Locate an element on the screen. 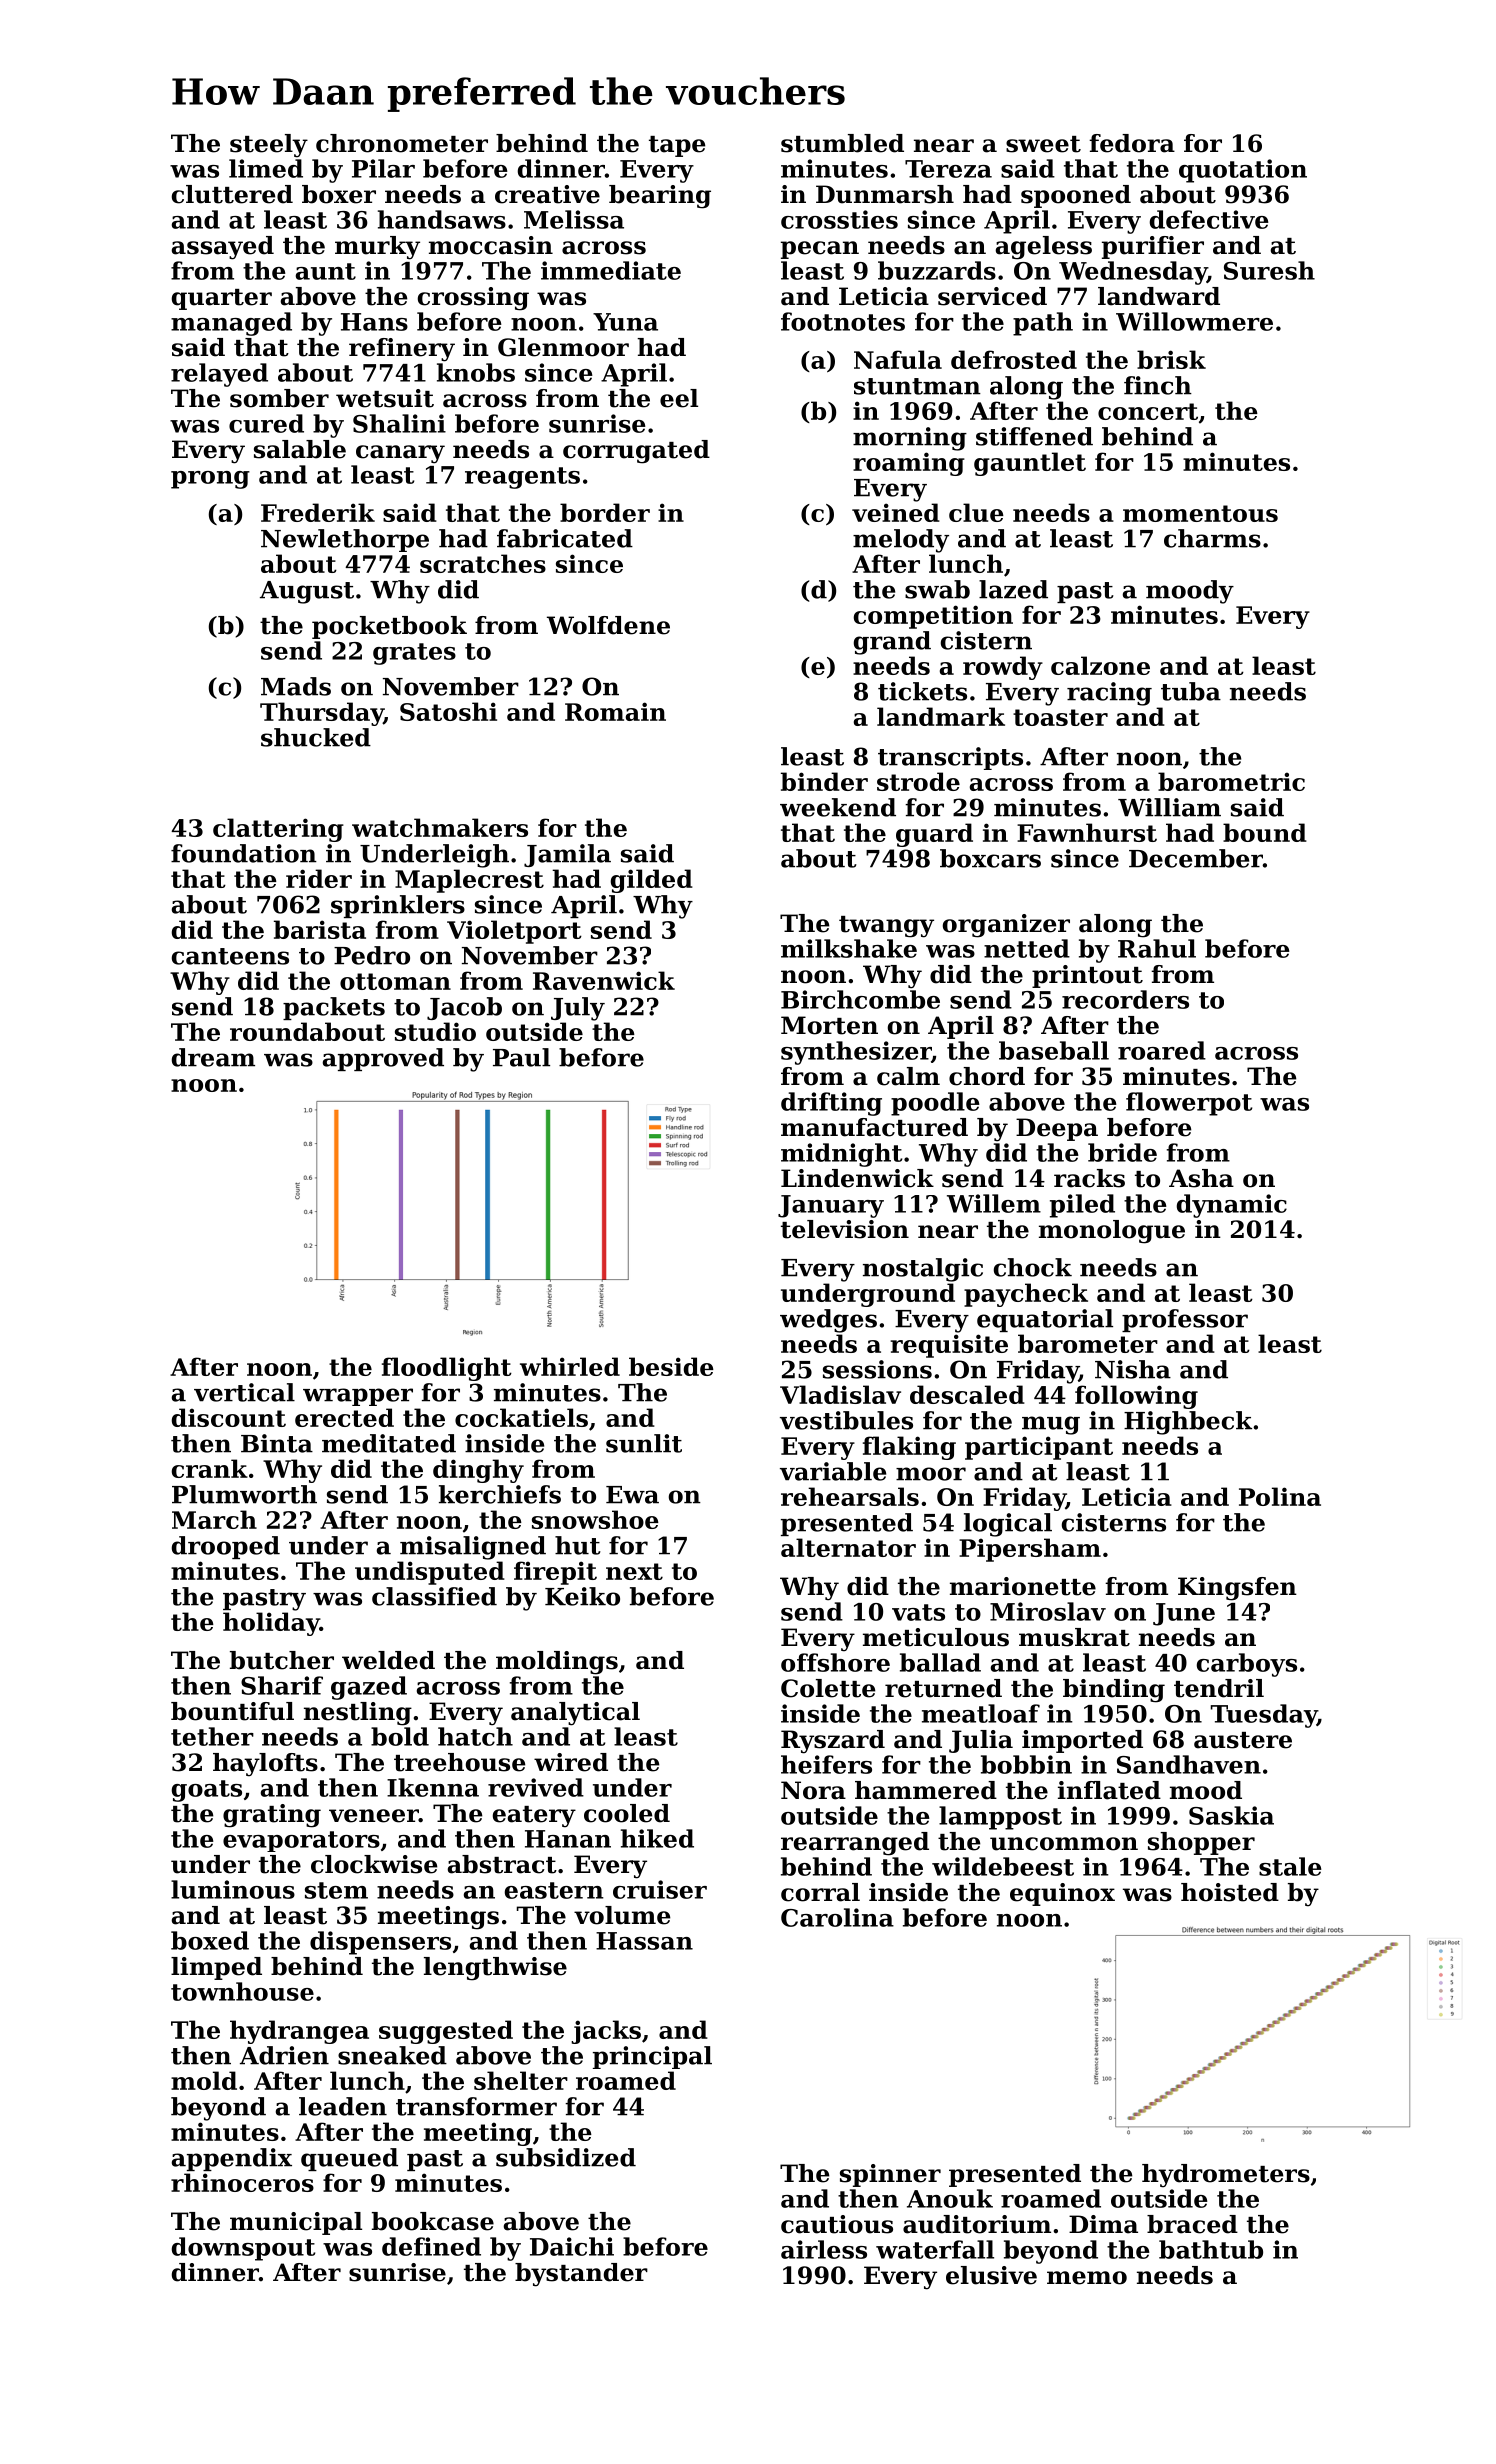  Binta is located at coordinates (277, 1443).
